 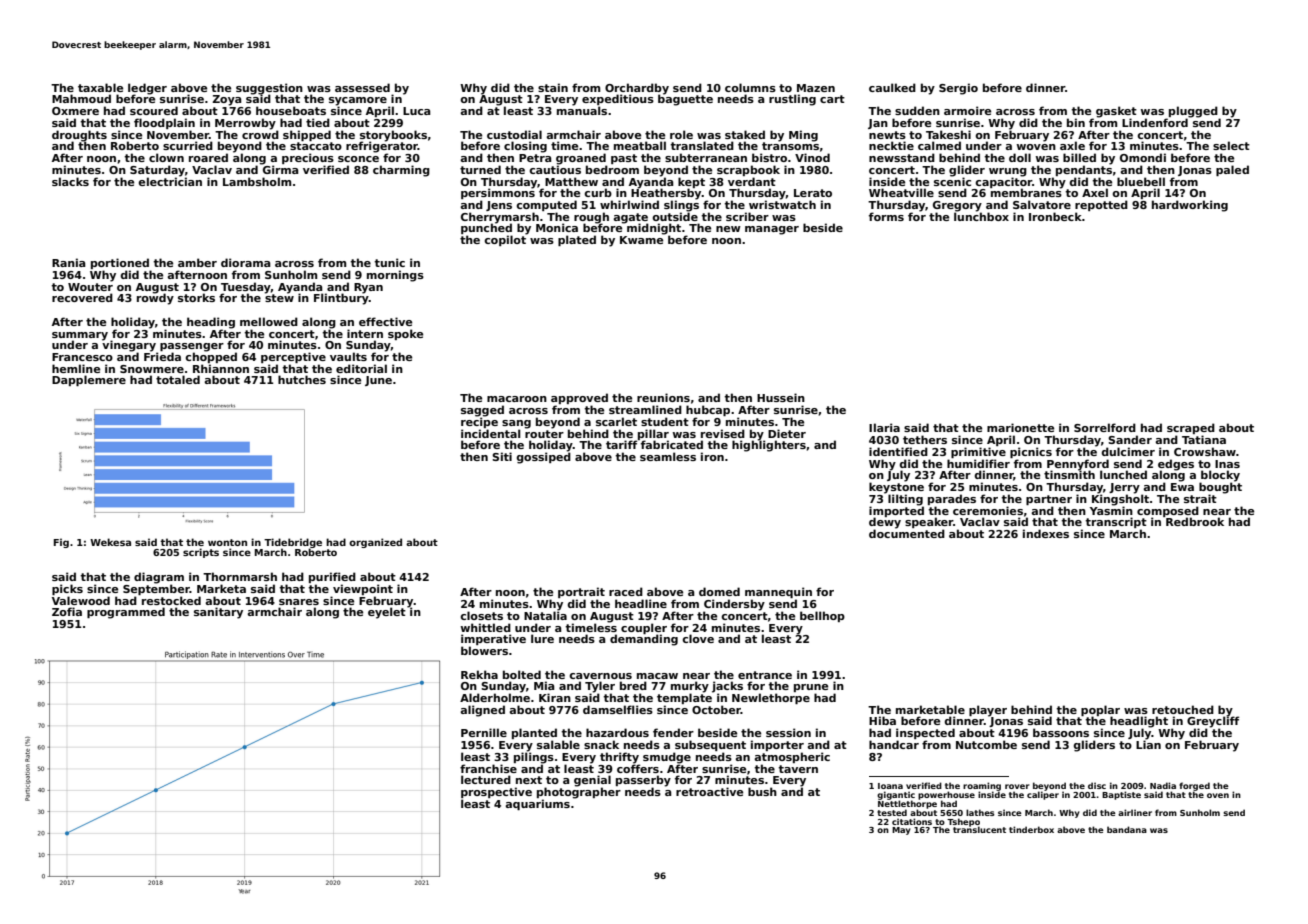 What do you see at coordinates (389, 262) in the image?
I see `tunic` at bounding box center [389, 262].
